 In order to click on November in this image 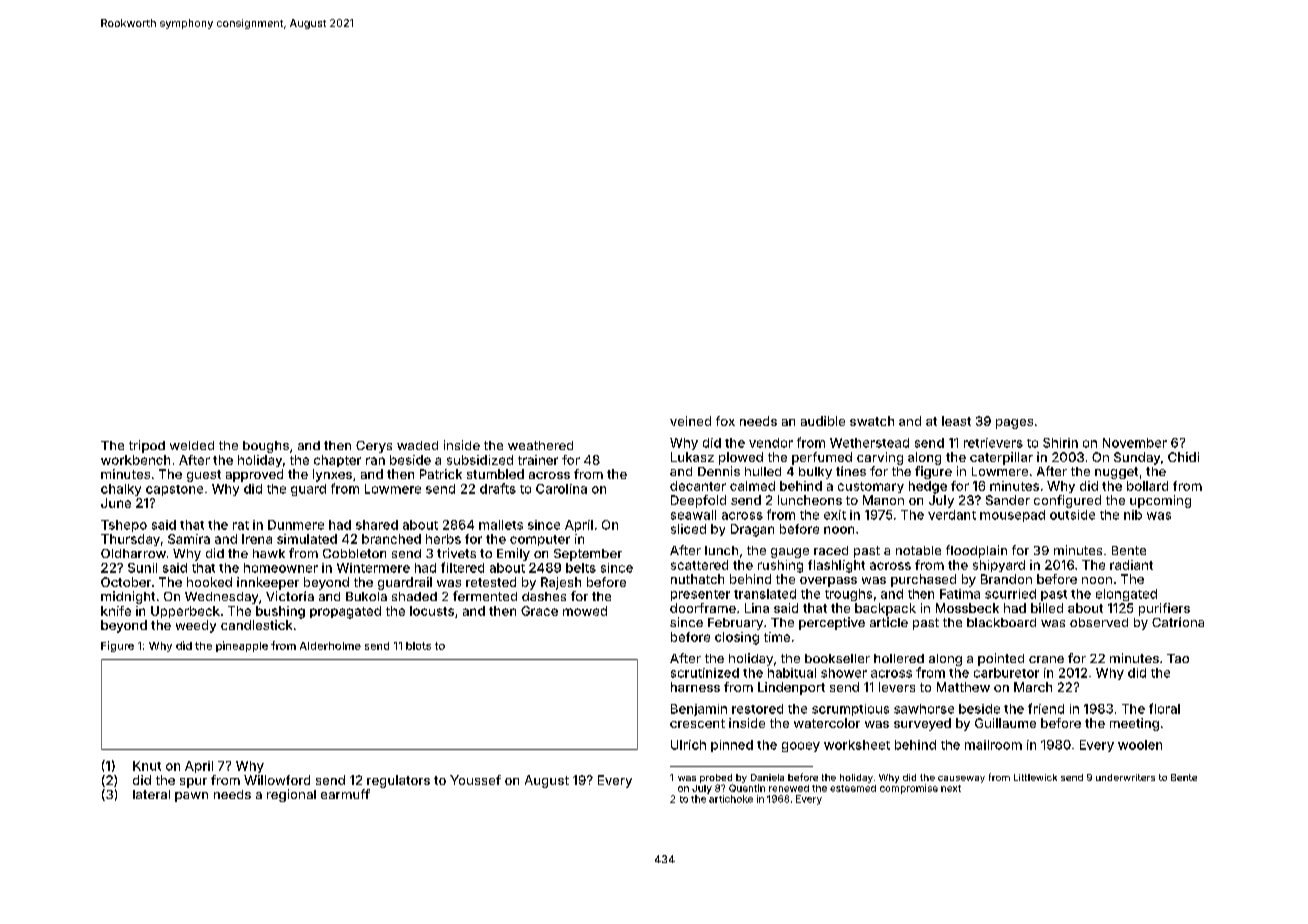, I will do `click(1135, 443)`.
